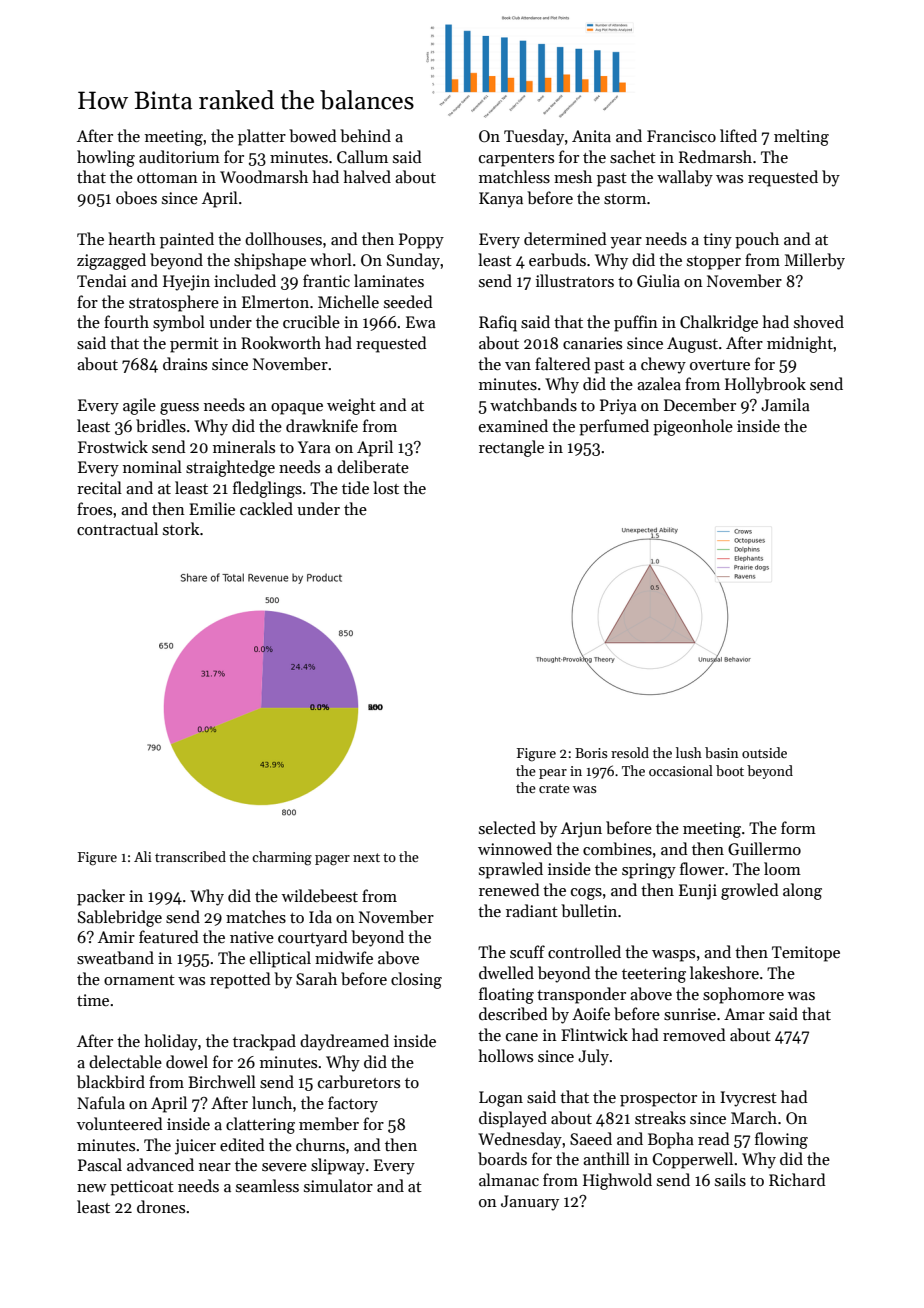 This document has height=1308, width=924. Describe the element at coordinates (509, 1179) in the document. I see `almanac` at that location.
